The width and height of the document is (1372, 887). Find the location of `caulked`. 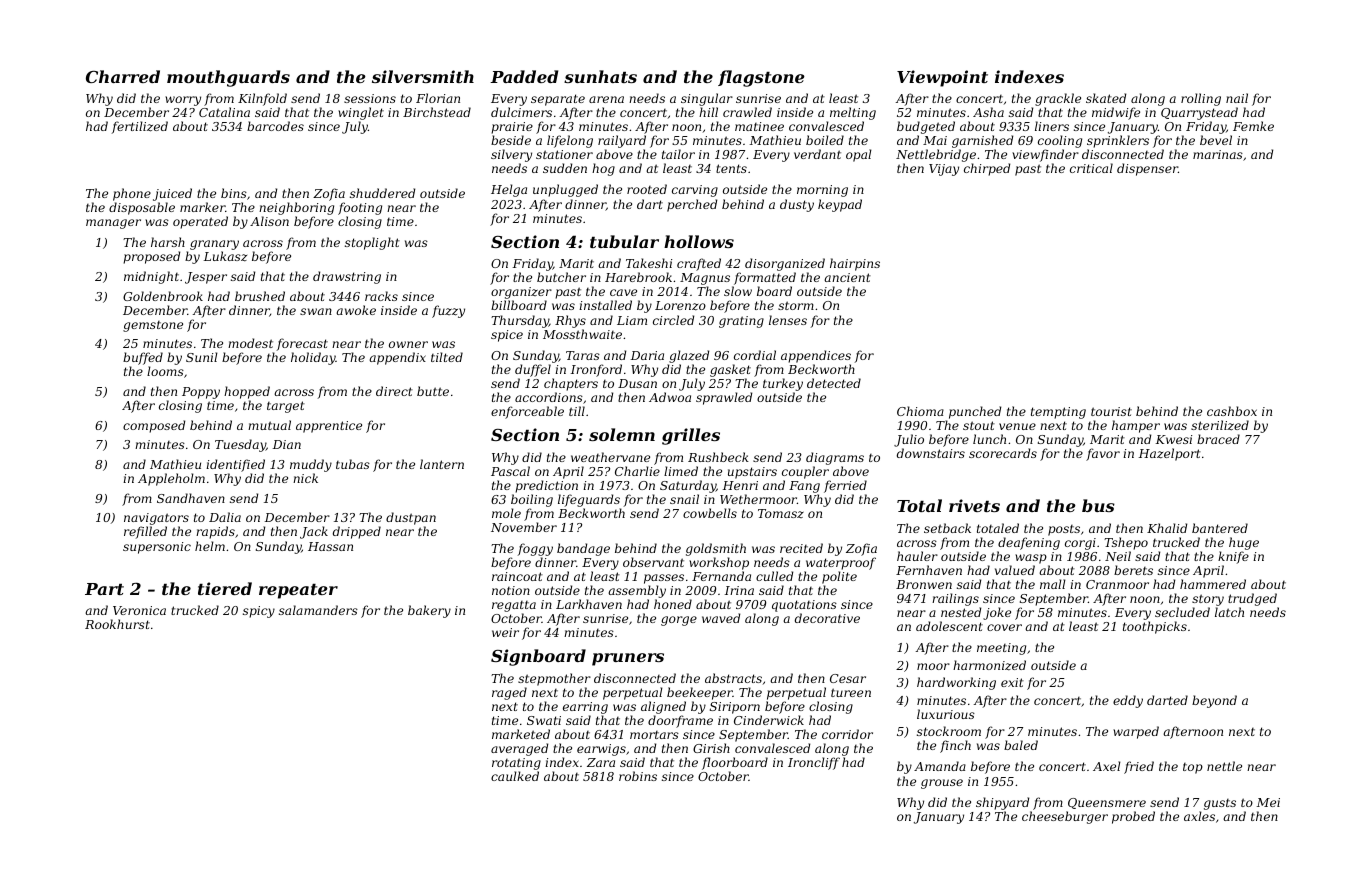

caulked is located at coordinates (515, 776).
